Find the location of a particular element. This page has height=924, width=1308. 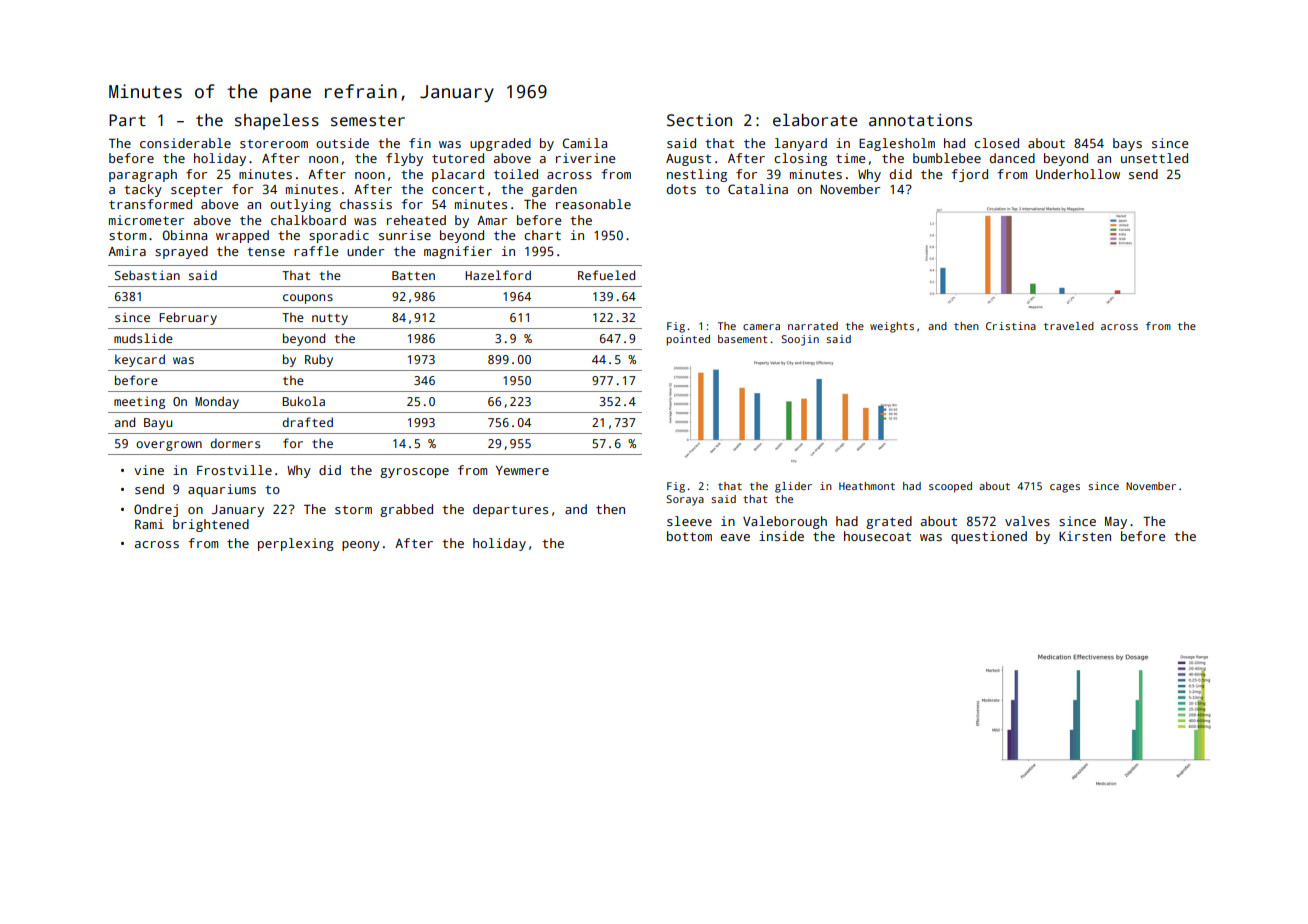

reasonable is located at coordinates (593, 204).
